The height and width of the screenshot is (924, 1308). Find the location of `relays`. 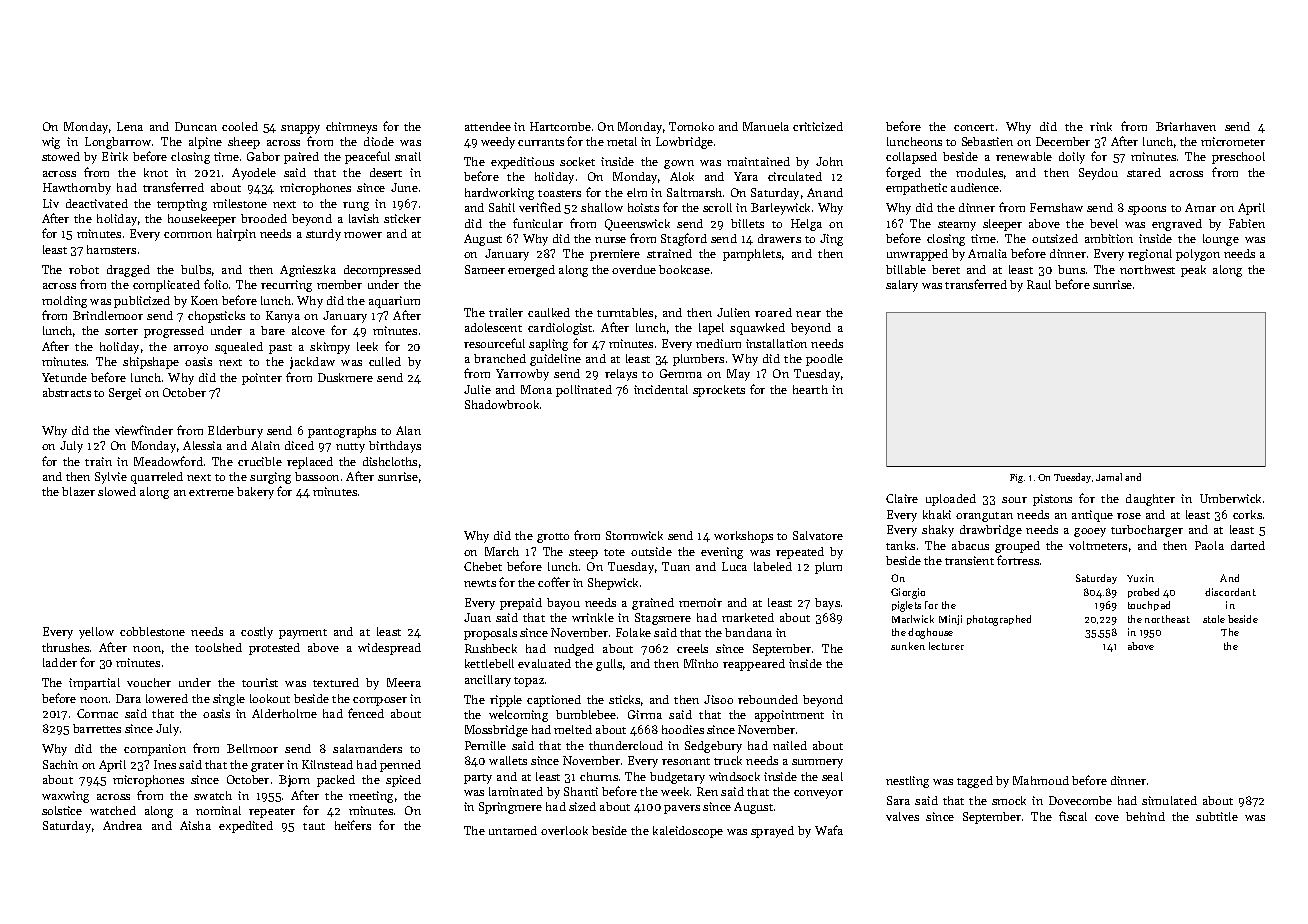

relays is located at coordinates (621, 375).
